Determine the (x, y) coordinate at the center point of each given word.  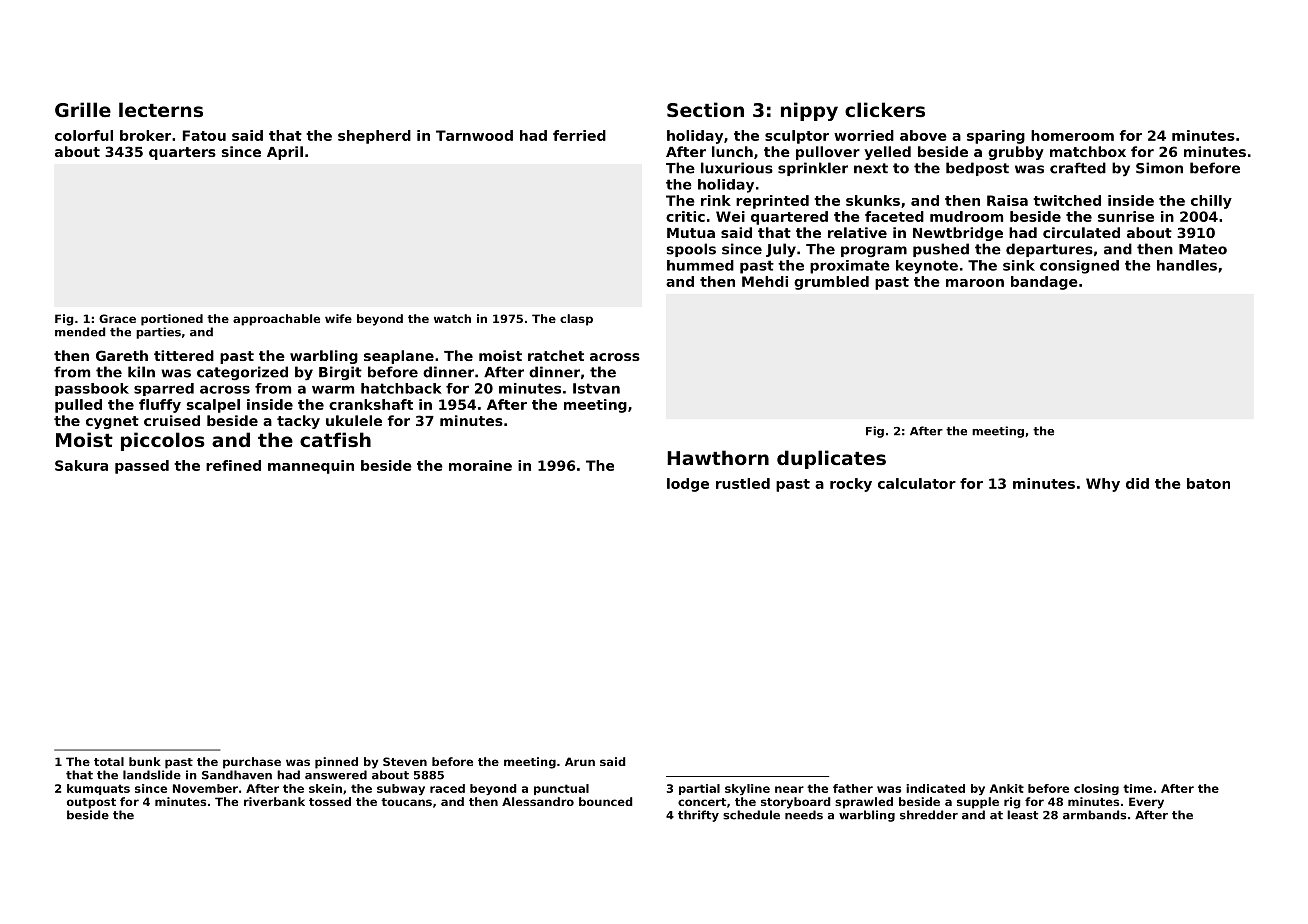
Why (1103, 485)
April (285, 153)
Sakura (81, 465)
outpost (91, 803)
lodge (688, 485)
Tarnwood (474, 135)
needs (804, 815)
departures (1049, 250)
